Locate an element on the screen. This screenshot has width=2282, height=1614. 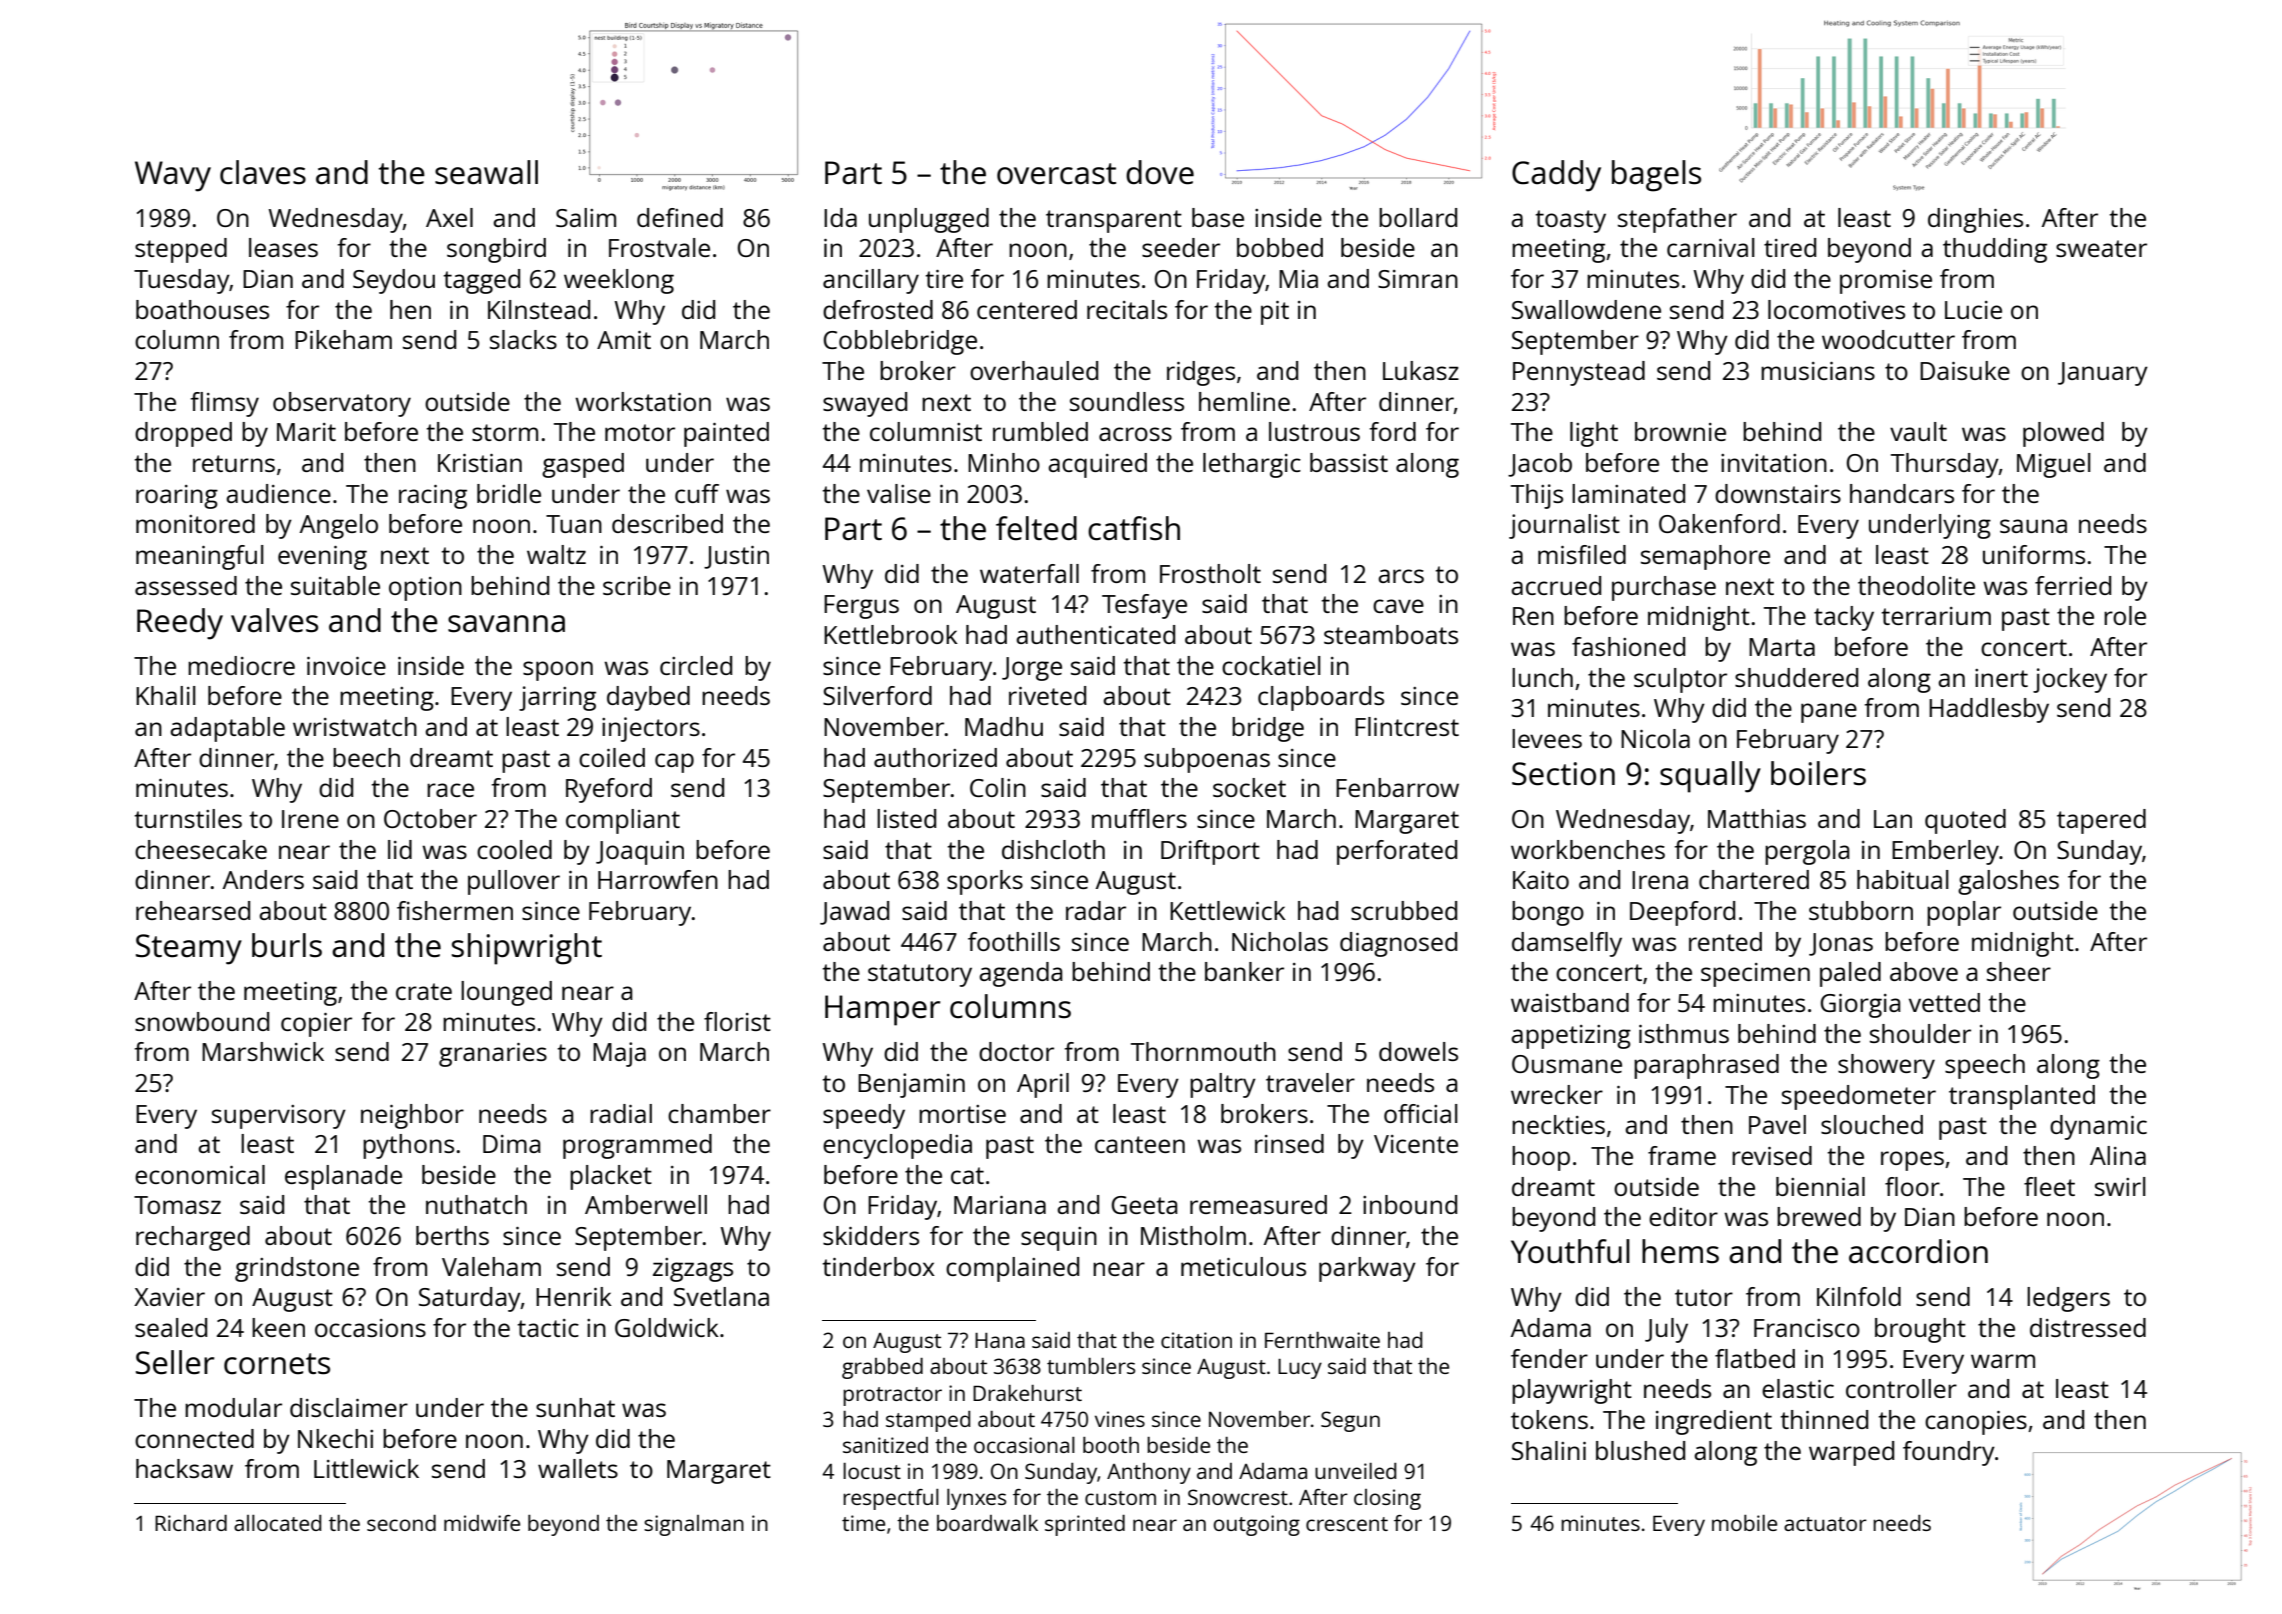
Hana is located at coordinates (1000, 1340).
